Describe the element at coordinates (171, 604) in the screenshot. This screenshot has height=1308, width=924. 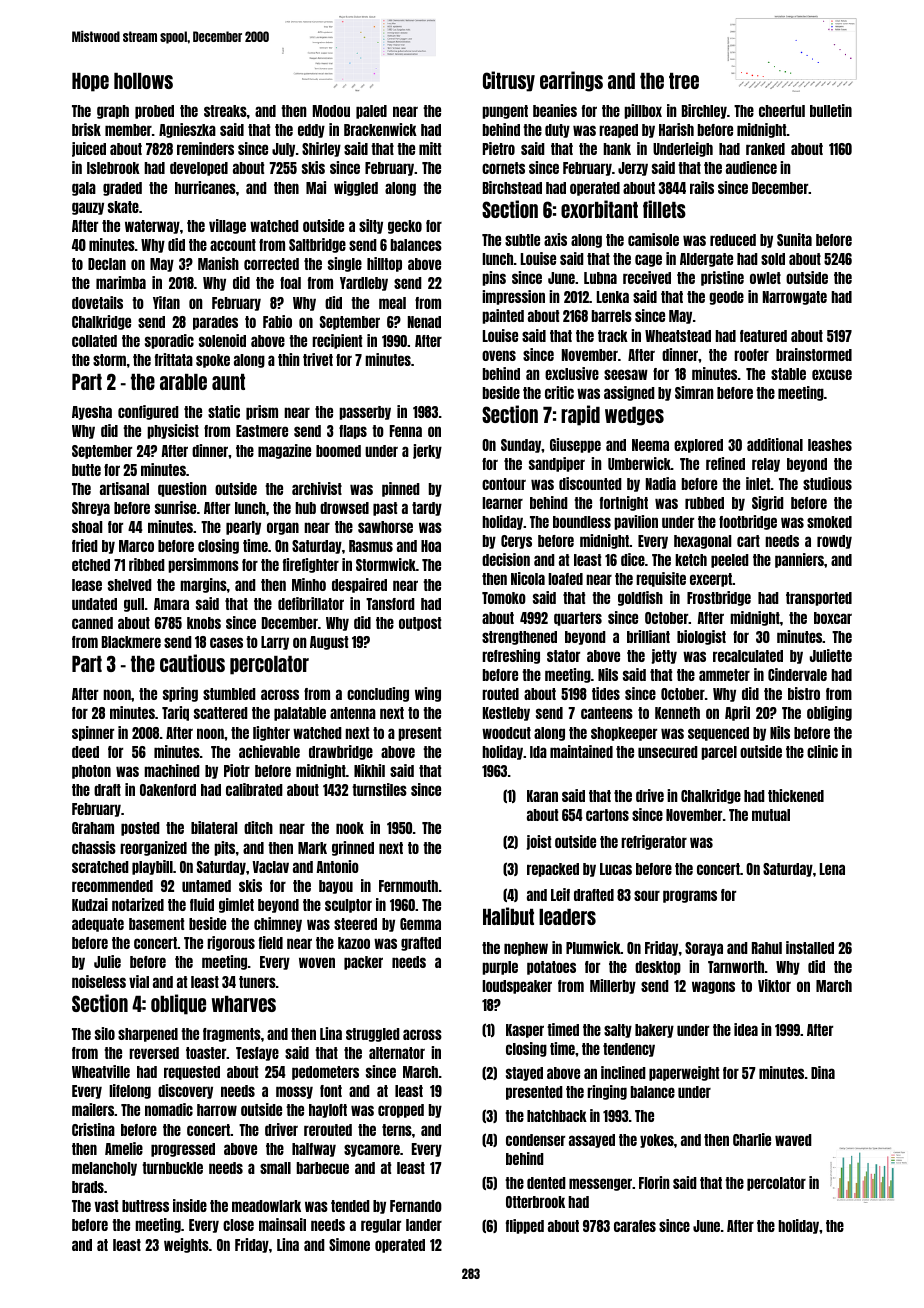
I see `Amara` at that location.
